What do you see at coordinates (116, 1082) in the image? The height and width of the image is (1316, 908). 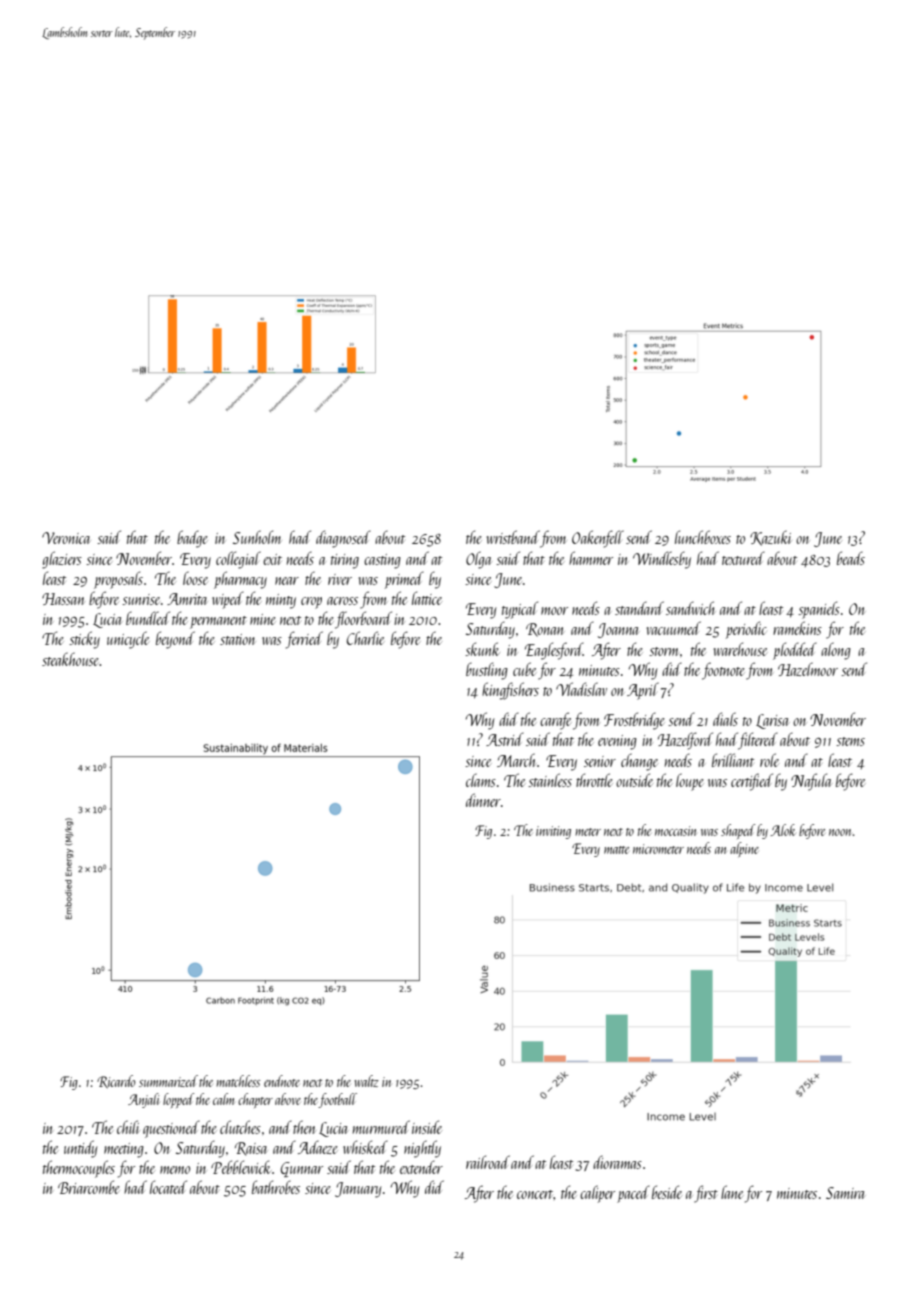 I see `Ricardo` at bounding box center [116, 1082].
